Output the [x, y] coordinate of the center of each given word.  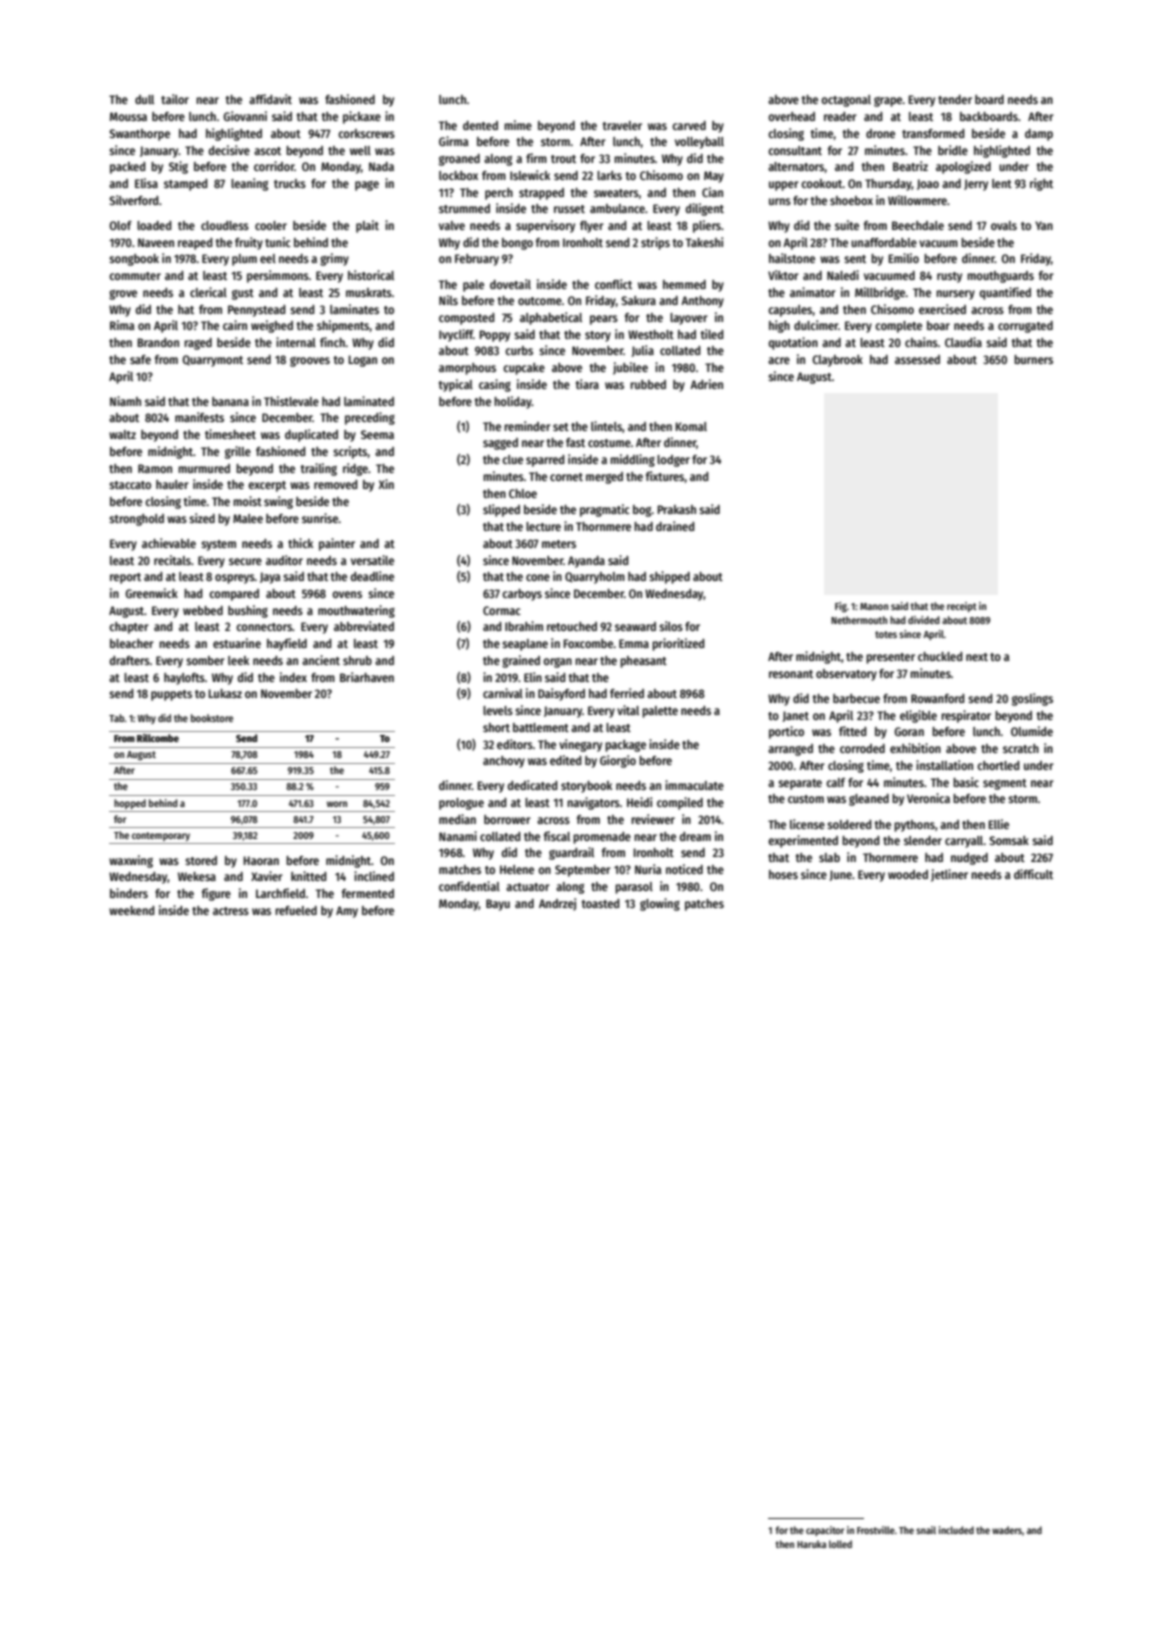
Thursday [888, 185]
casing [495, 385]
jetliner [949, 875]
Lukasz [225, 693]
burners [1033, 359]
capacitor [825, 1531]
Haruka [811, 1544]
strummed [464, 208]
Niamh [125, 401]
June [841, 875]
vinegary [580, 745]
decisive [229, 150]
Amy [347, 912]
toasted [600, 903]
